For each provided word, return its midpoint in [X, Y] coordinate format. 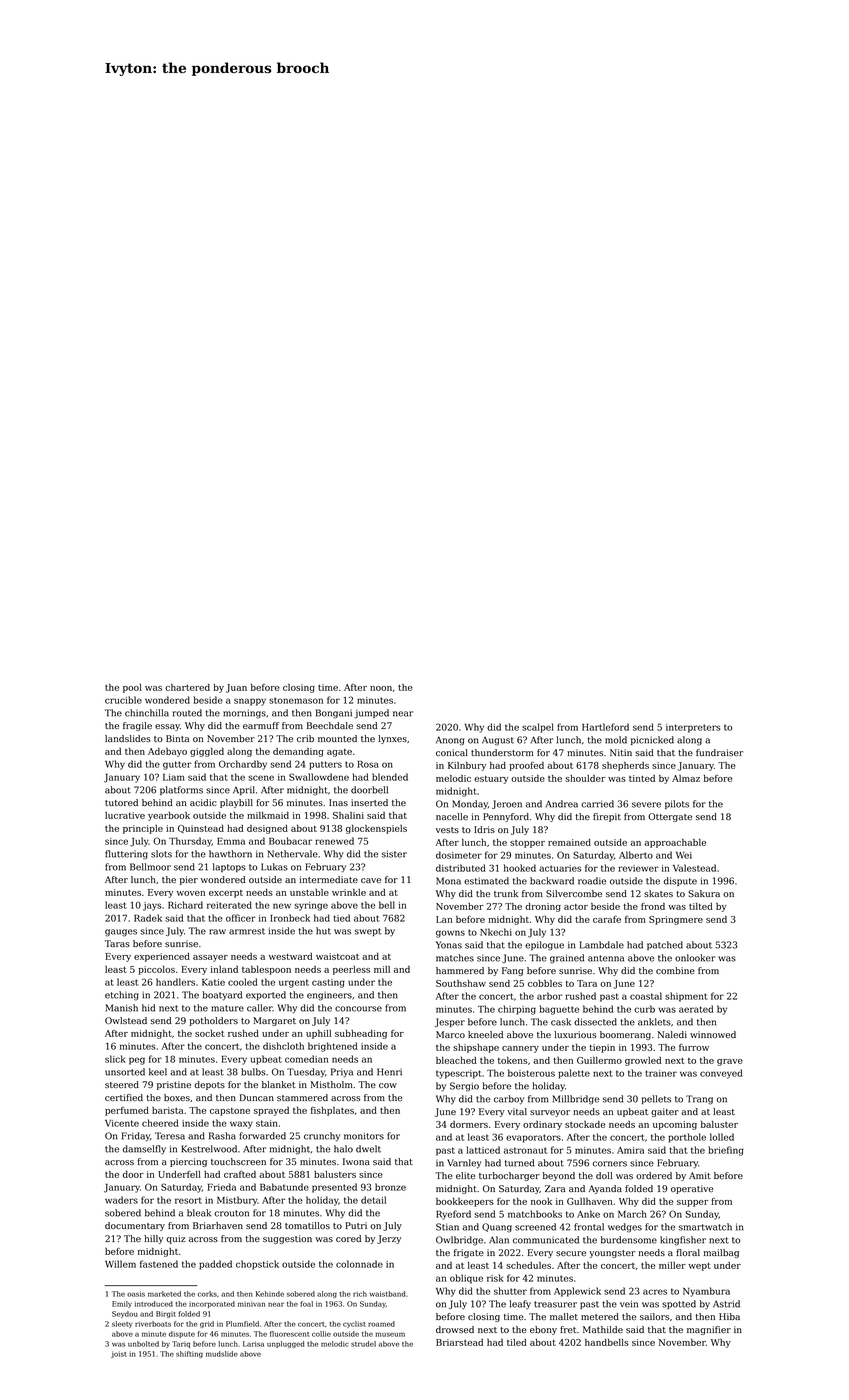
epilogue [544, 946]
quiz [176, 1239]
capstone [230, 1112]
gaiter [665, 1112]
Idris [484, 829]
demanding [298, 752]
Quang [497, 1228]
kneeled [485, 1034]
